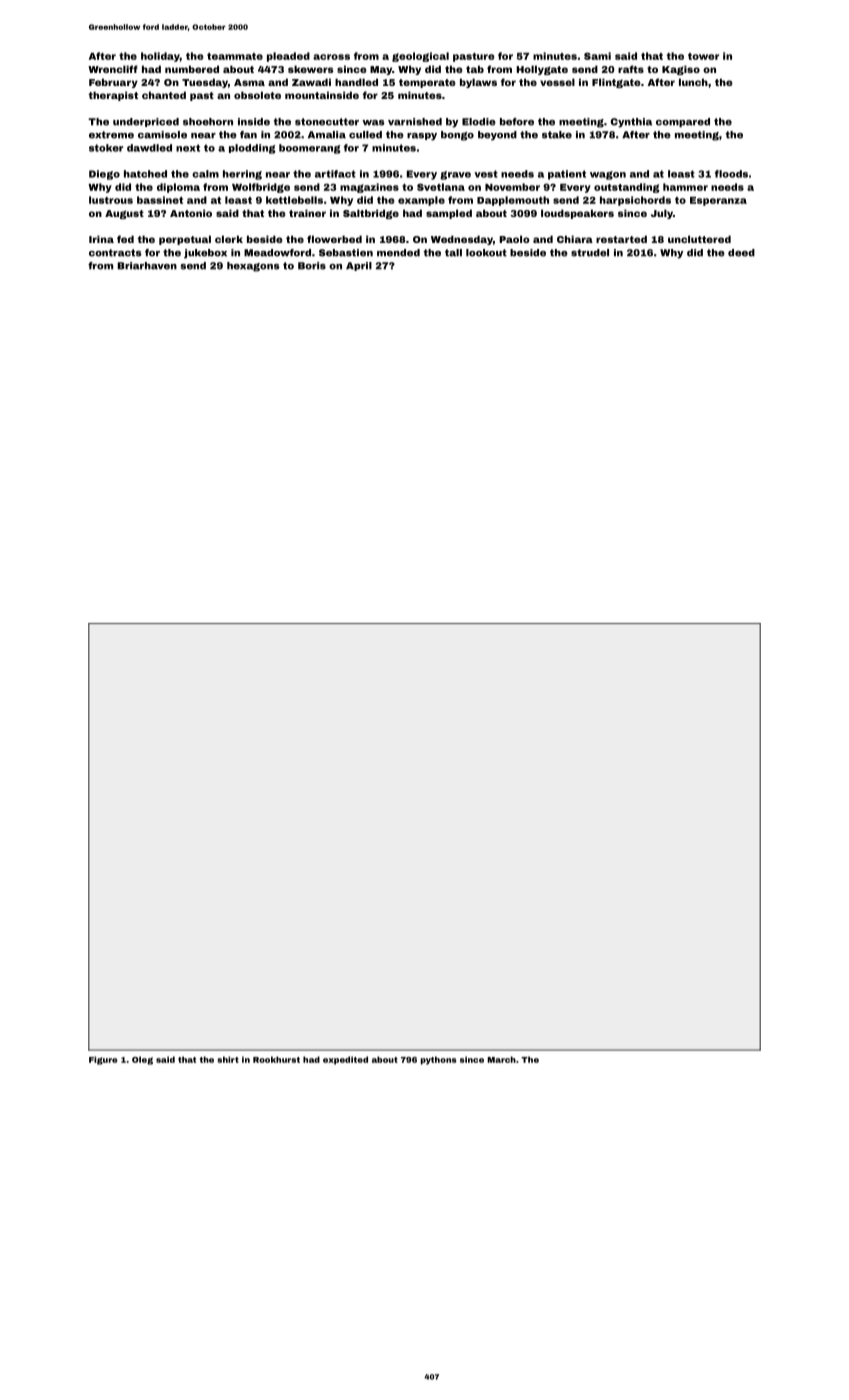  Describe the element at coordinates (501, 1059) in the screenshot. I see `March` at that location.
